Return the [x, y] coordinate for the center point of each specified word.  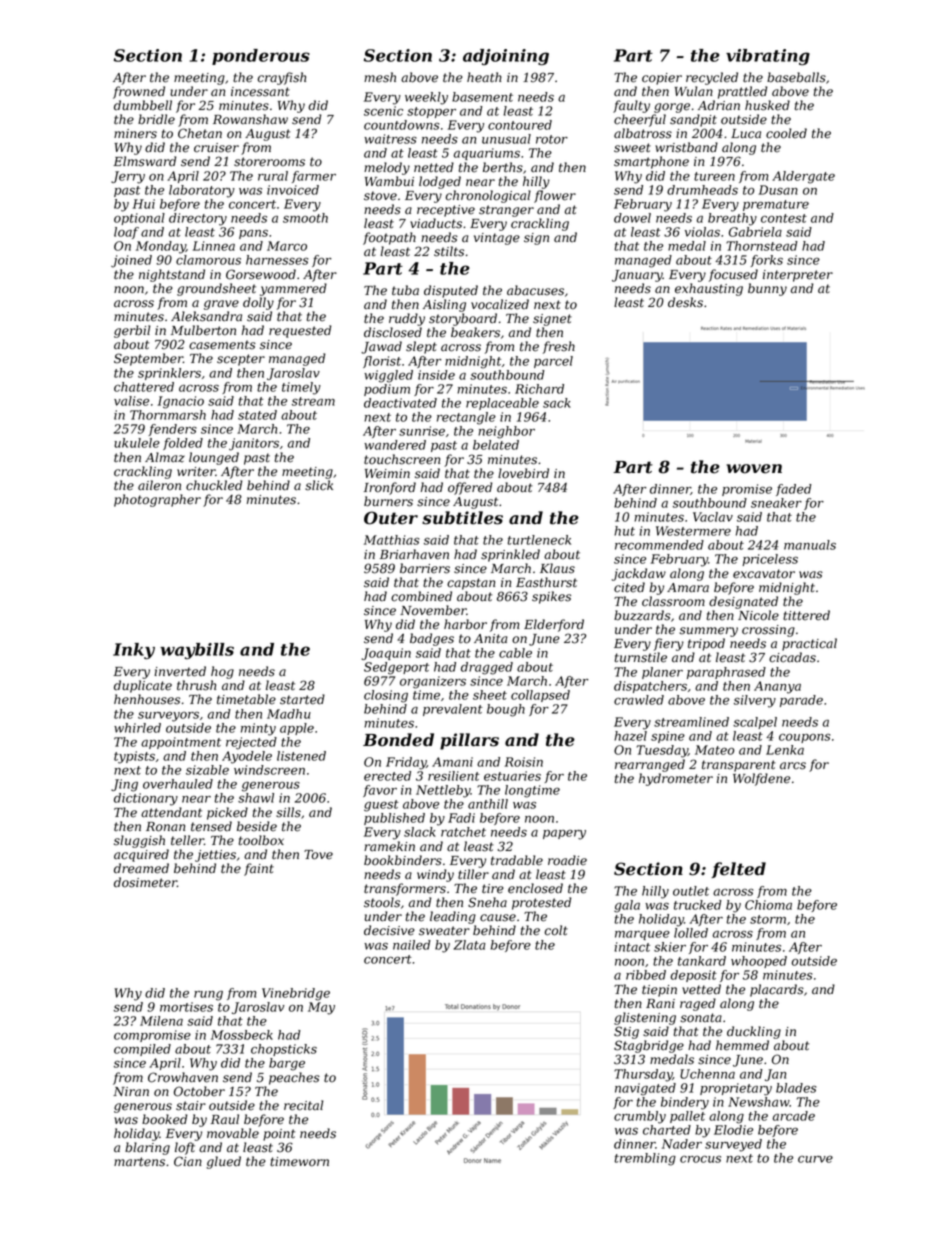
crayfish [282, 78]
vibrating [768, 57]
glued [223, 1162]
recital [303, 1105]
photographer [157, 500]
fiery [669, 644]
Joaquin [386, 654]
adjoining [506, 57]
